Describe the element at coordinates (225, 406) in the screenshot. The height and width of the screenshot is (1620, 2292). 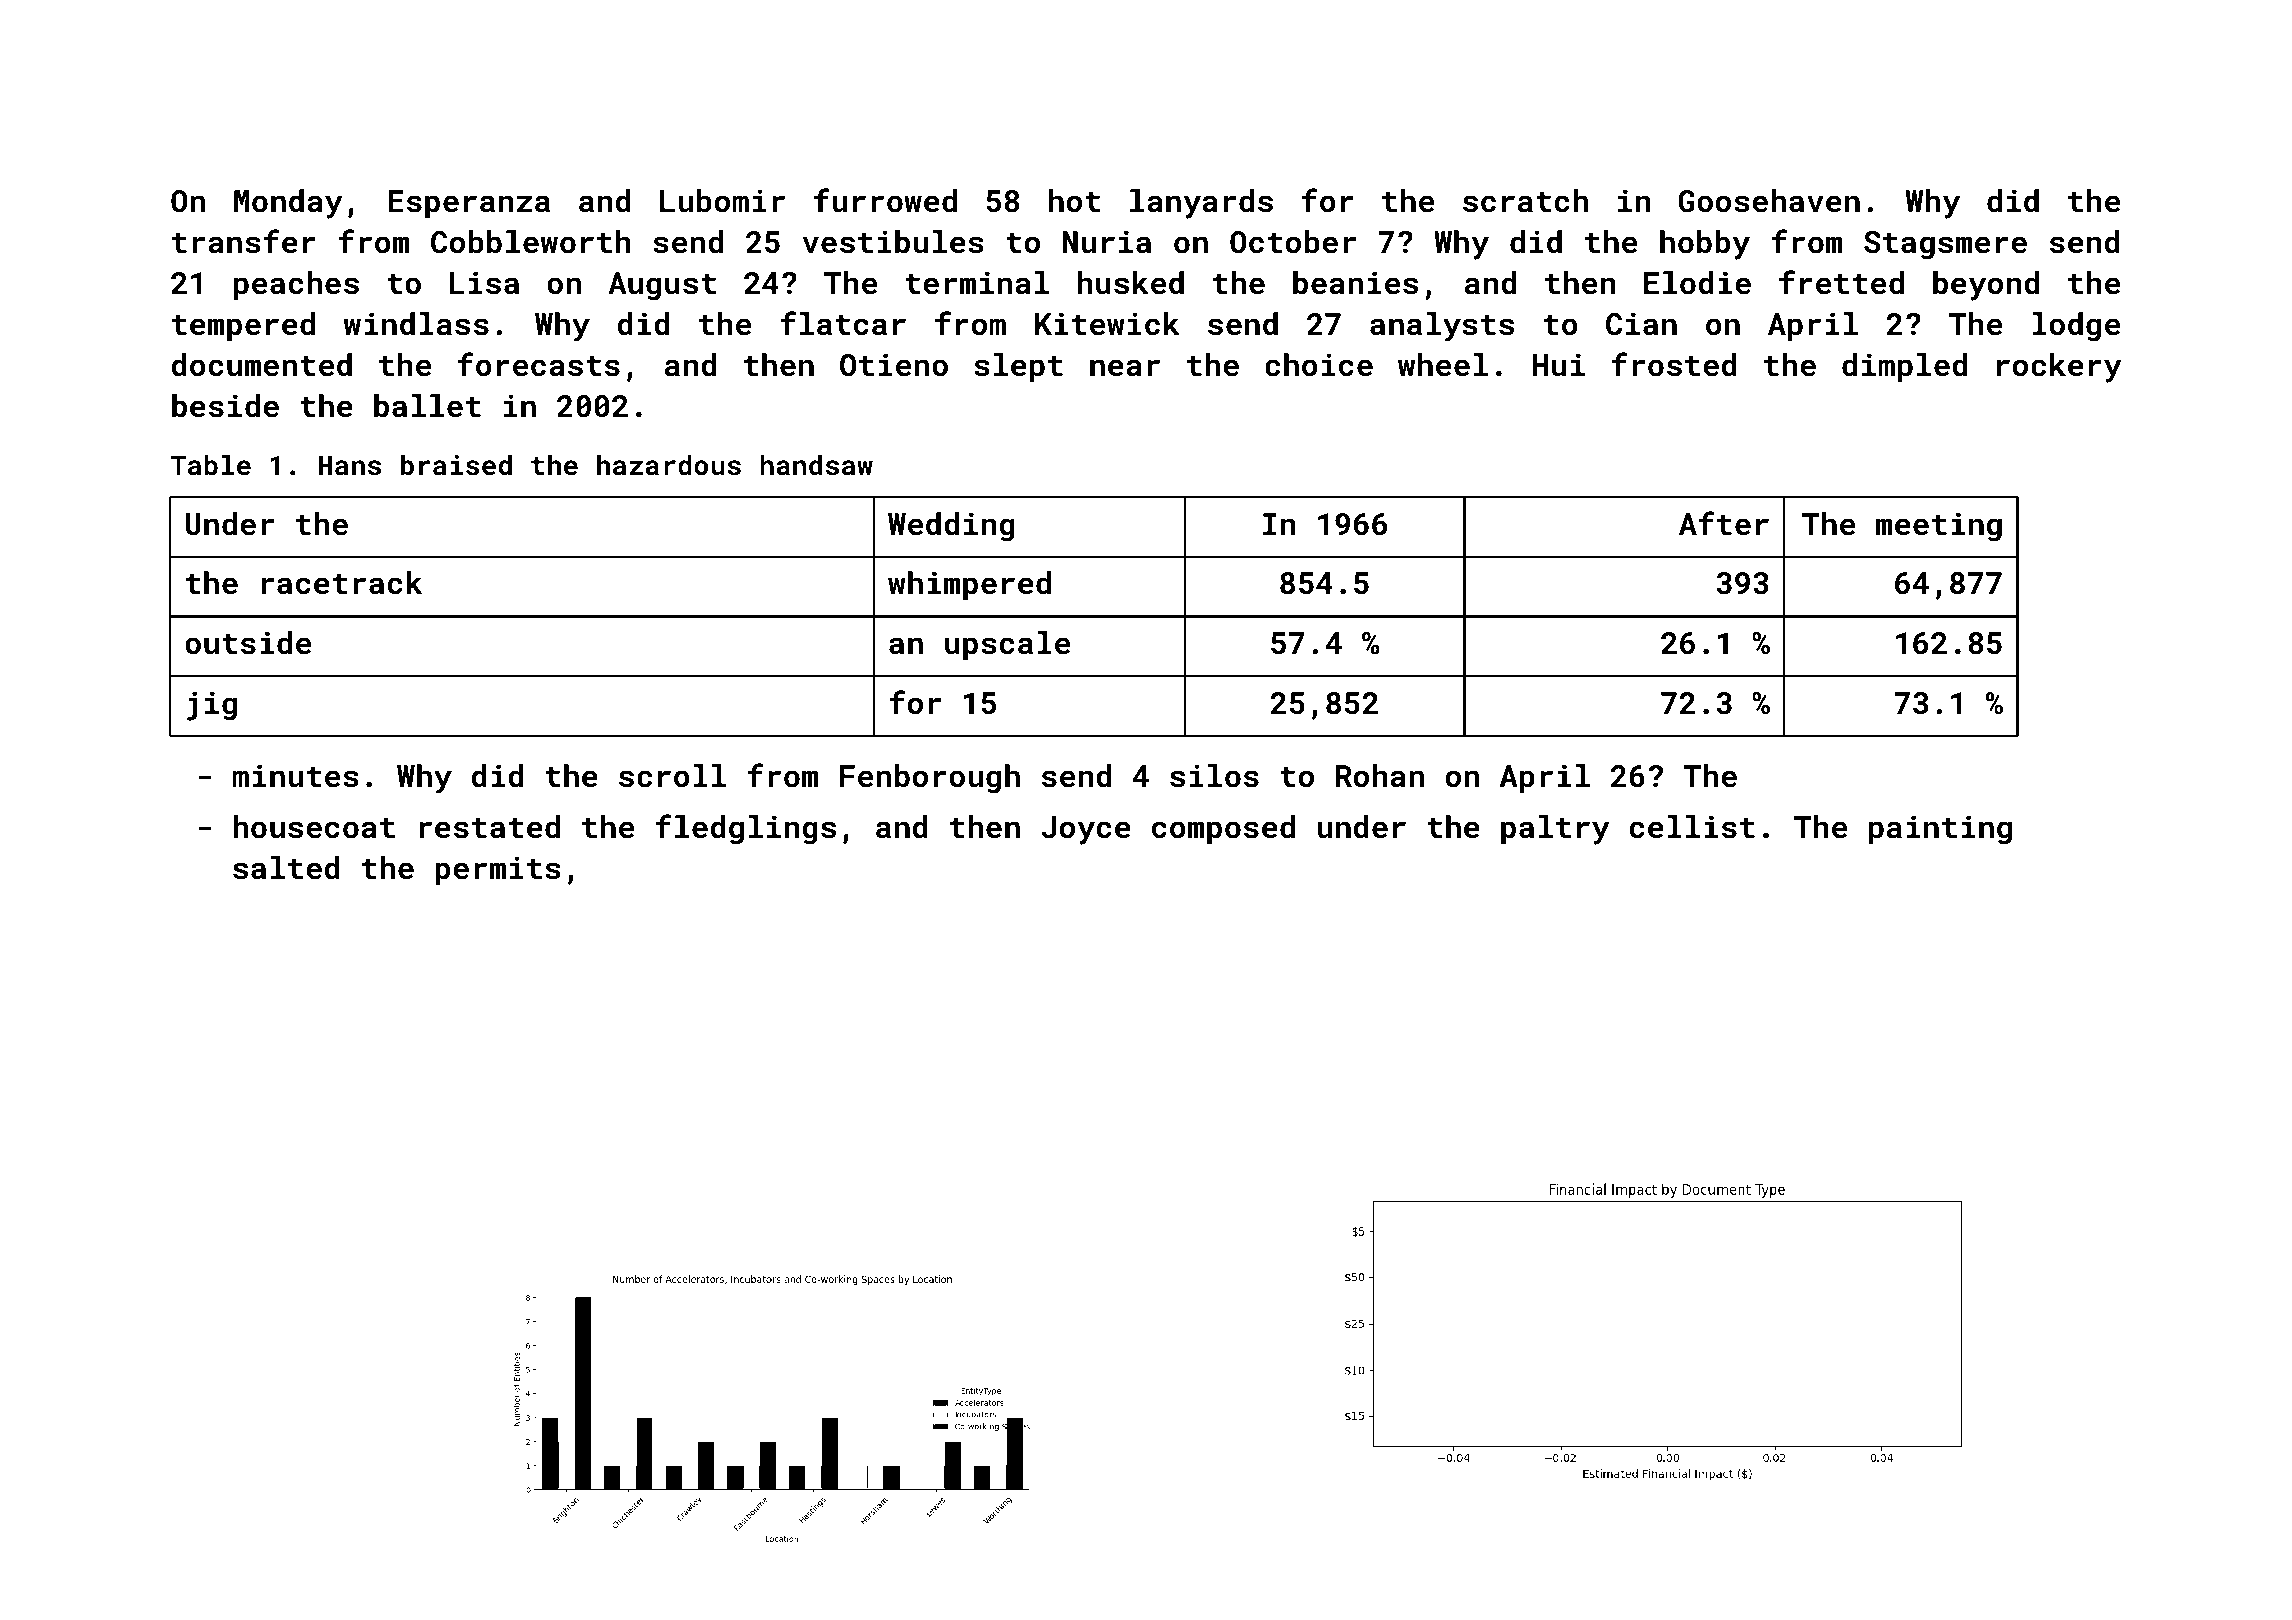
I see `beside` at that location.
